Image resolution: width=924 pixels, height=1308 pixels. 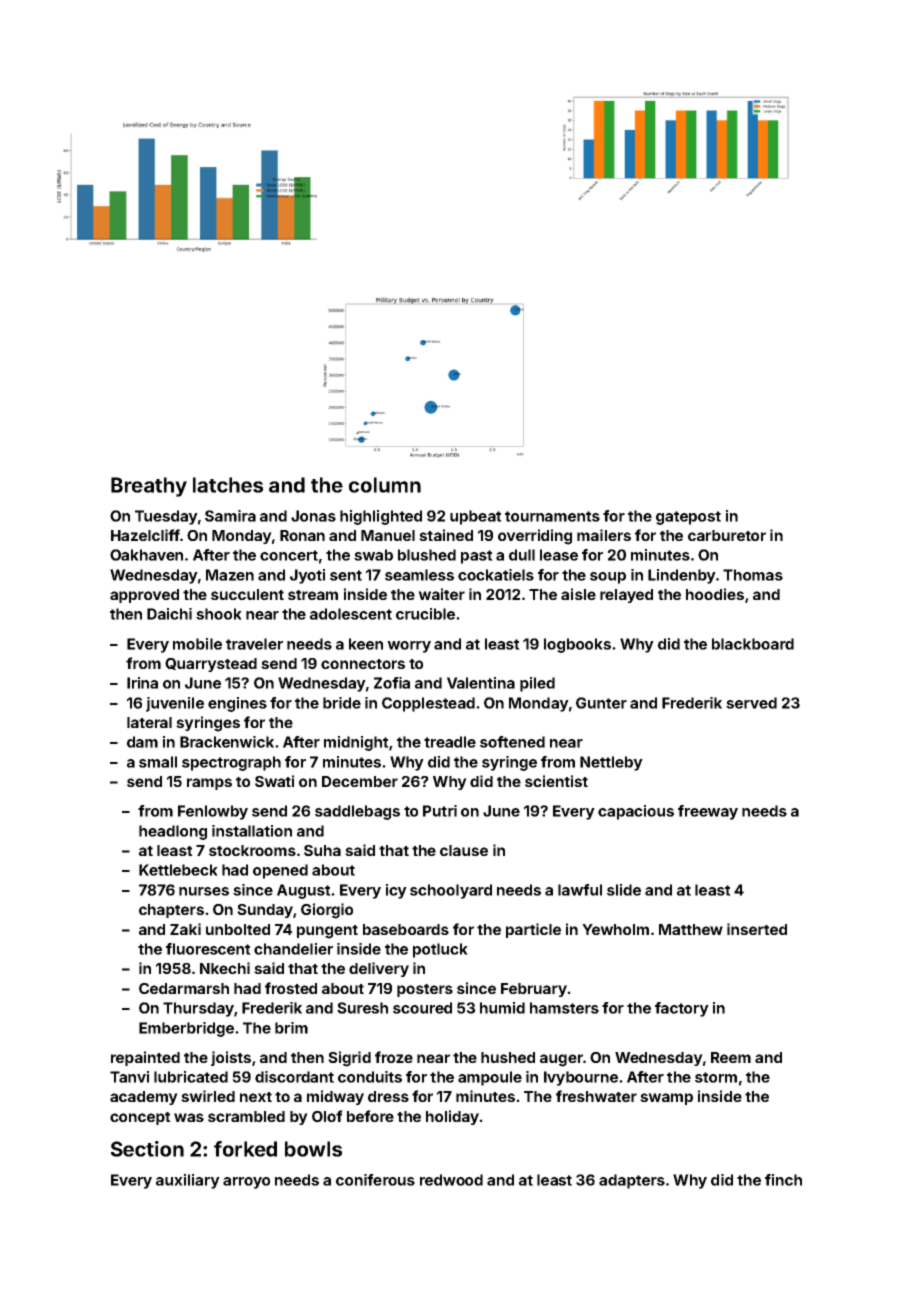 I want to click on gatepost, so click(x=688, y=518).
